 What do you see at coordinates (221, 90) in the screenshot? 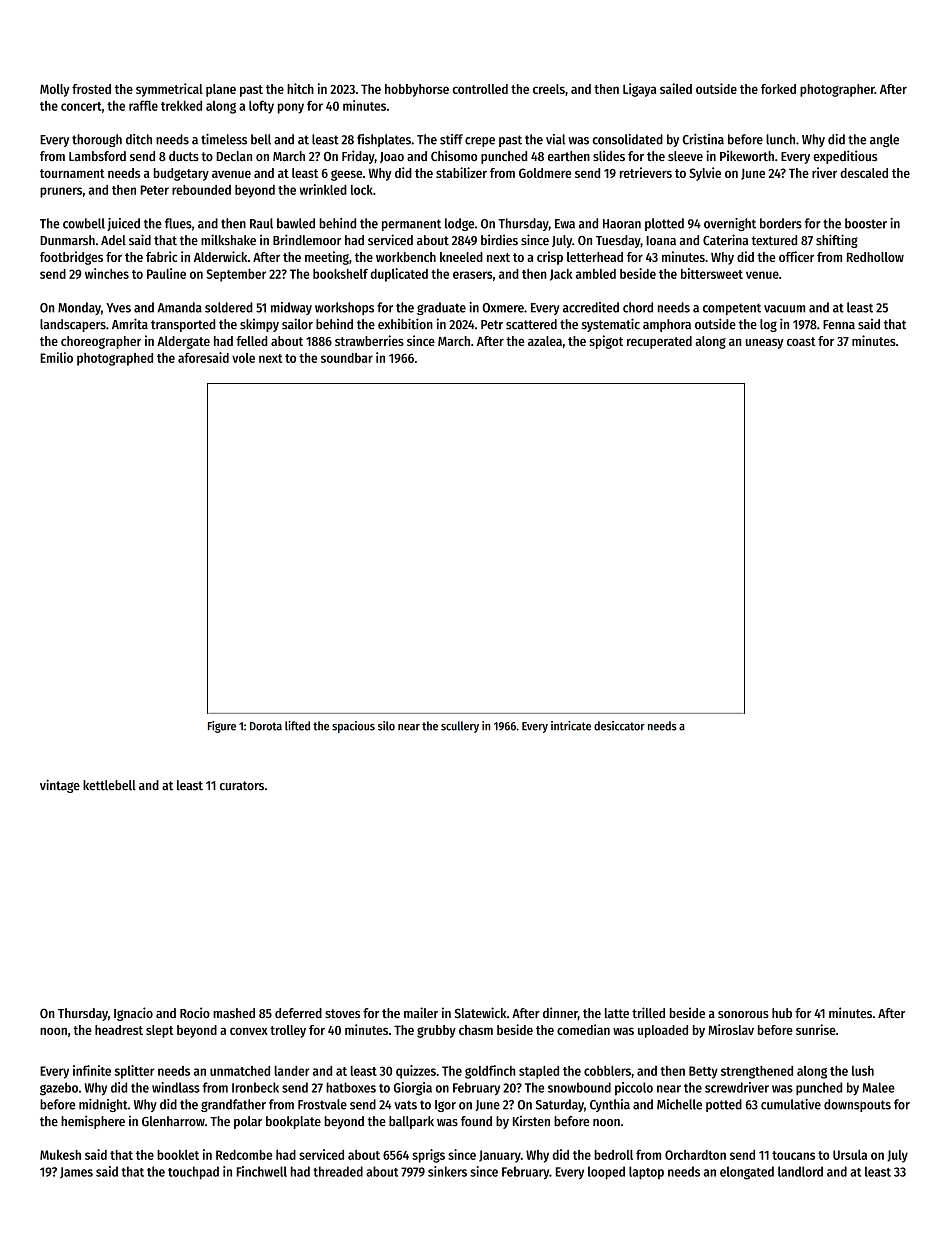
I see `plane` at bounding box center [221, 90].
